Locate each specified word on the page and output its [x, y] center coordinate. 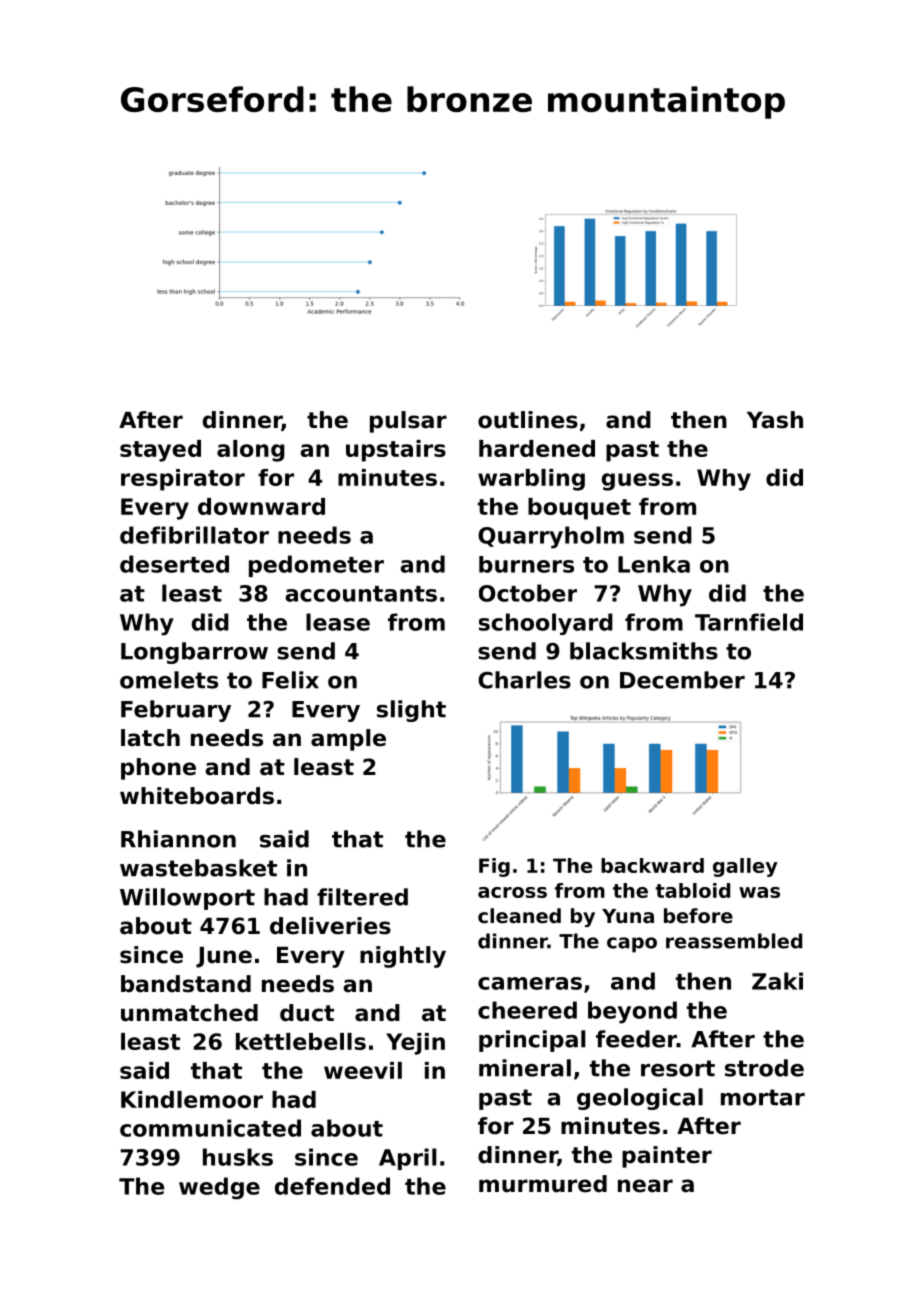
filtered [362, 897]
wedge [219, 1188]
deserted [174, 564]
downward [261, 506]
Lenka [654, 564]
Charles [524, 680]
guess [637, 482]
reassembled [734, 941]
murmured [543, 1184]
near [645, 1186]
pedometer [316, 566]
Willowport [187, 899]
